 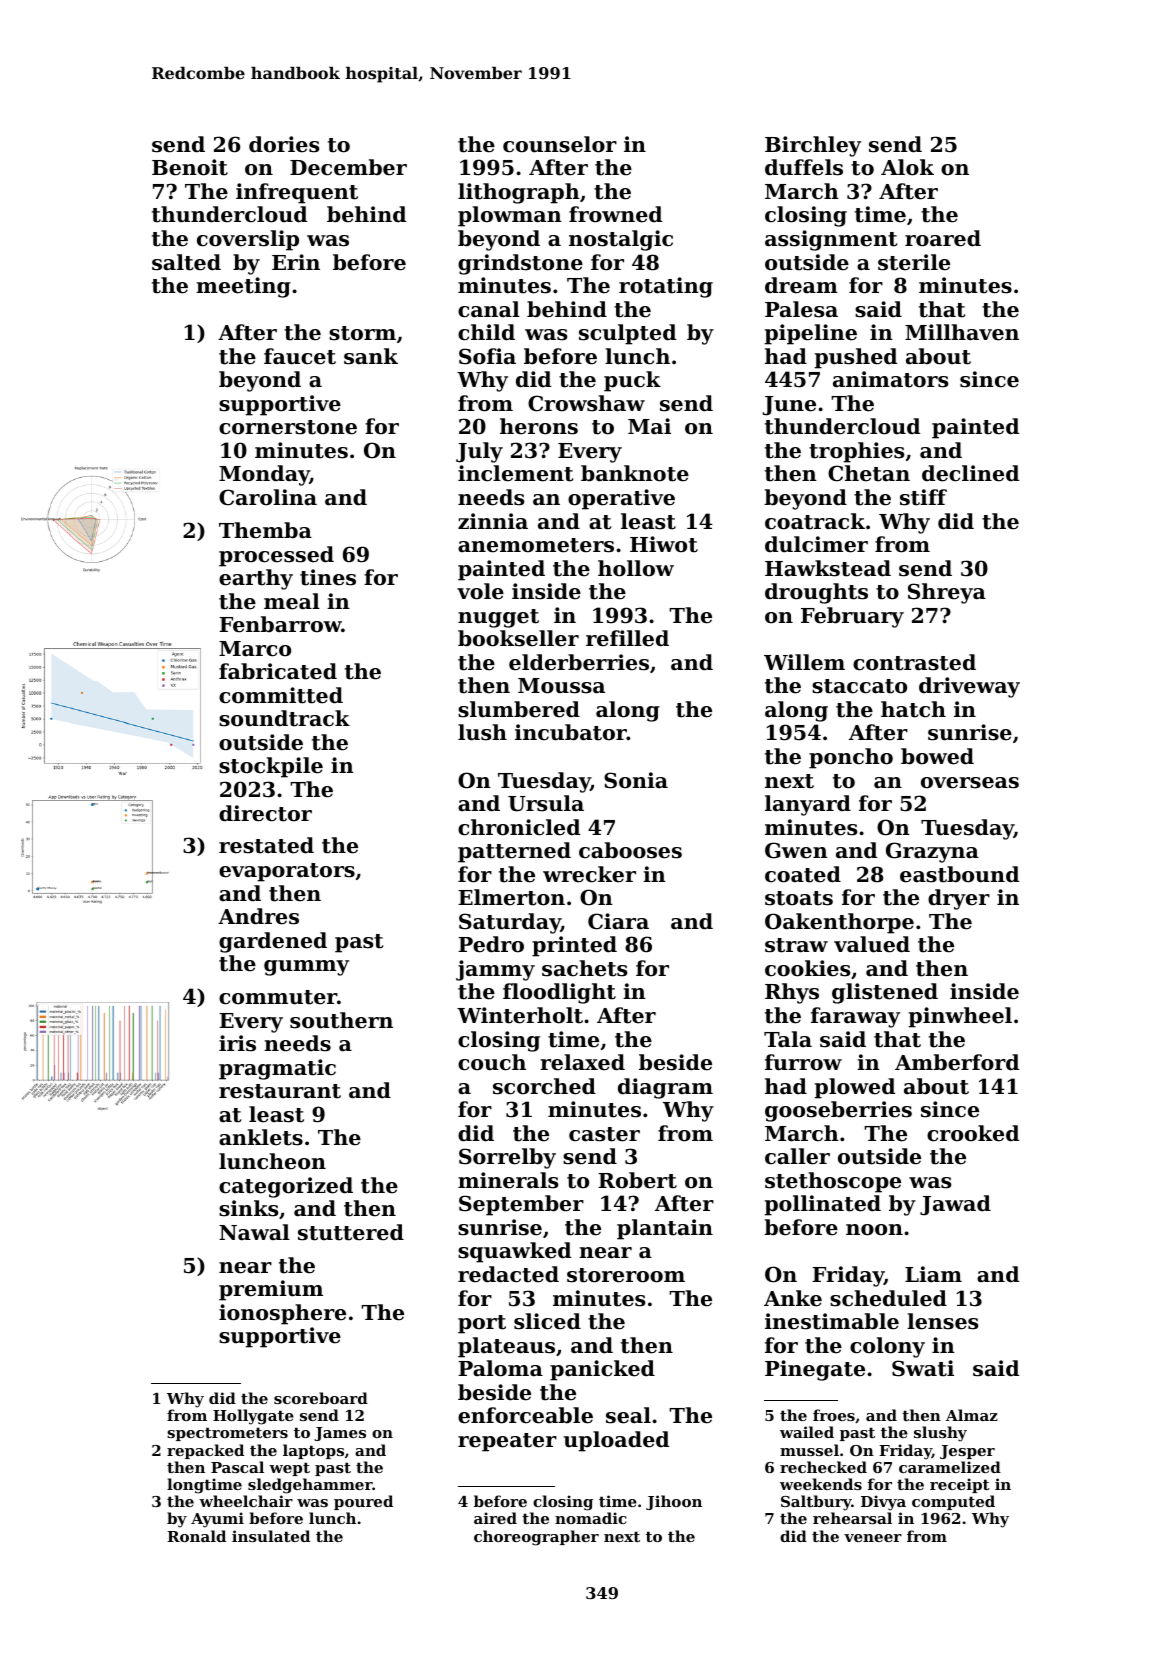 What do you see at coordinates (851, 758) in the screenshot?
I see `poncho` at bounding box center [851, 758].
